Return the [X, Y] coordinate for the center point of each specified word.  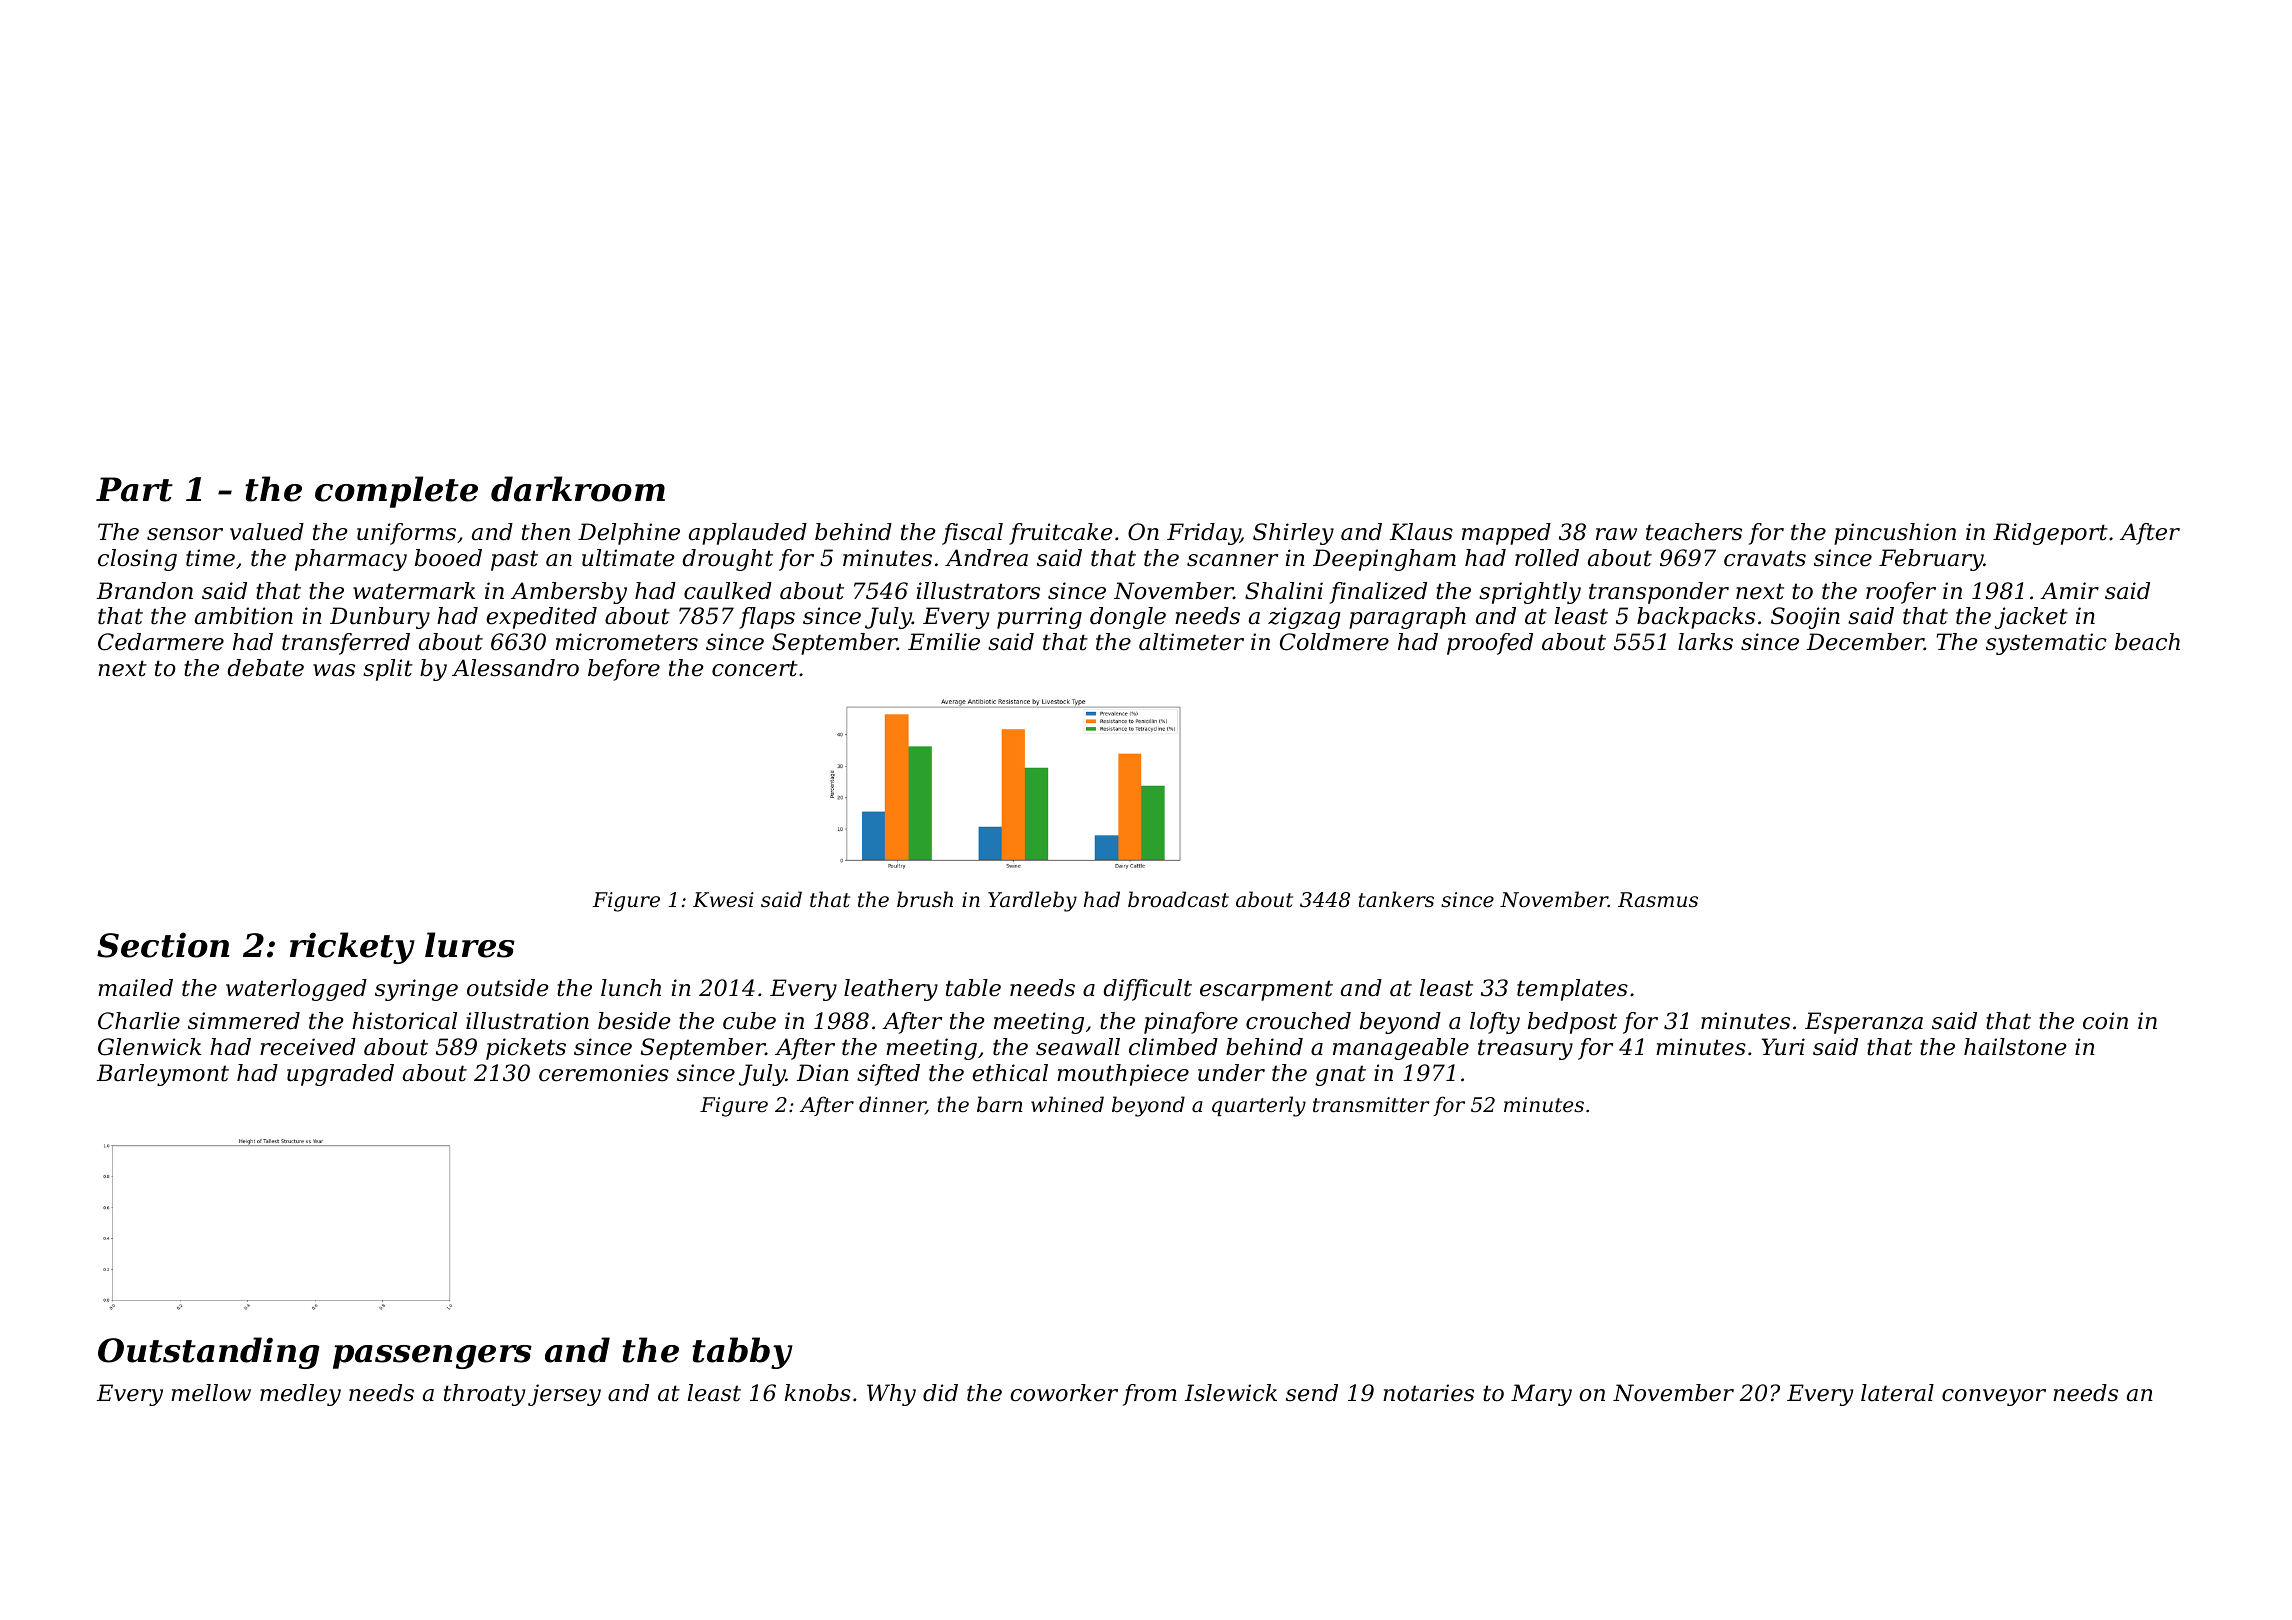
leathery [891, 990]
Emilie [944, 642]
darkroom [578, 489]
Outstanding [209, 1353]
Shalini [1284, 591]
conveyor [1994, 1397]
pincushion [1895, 534]
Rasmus [1658, 900]
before [624, 670]
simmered [244, 1021]
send [1312, 1393]
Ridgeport [2050, 534]
